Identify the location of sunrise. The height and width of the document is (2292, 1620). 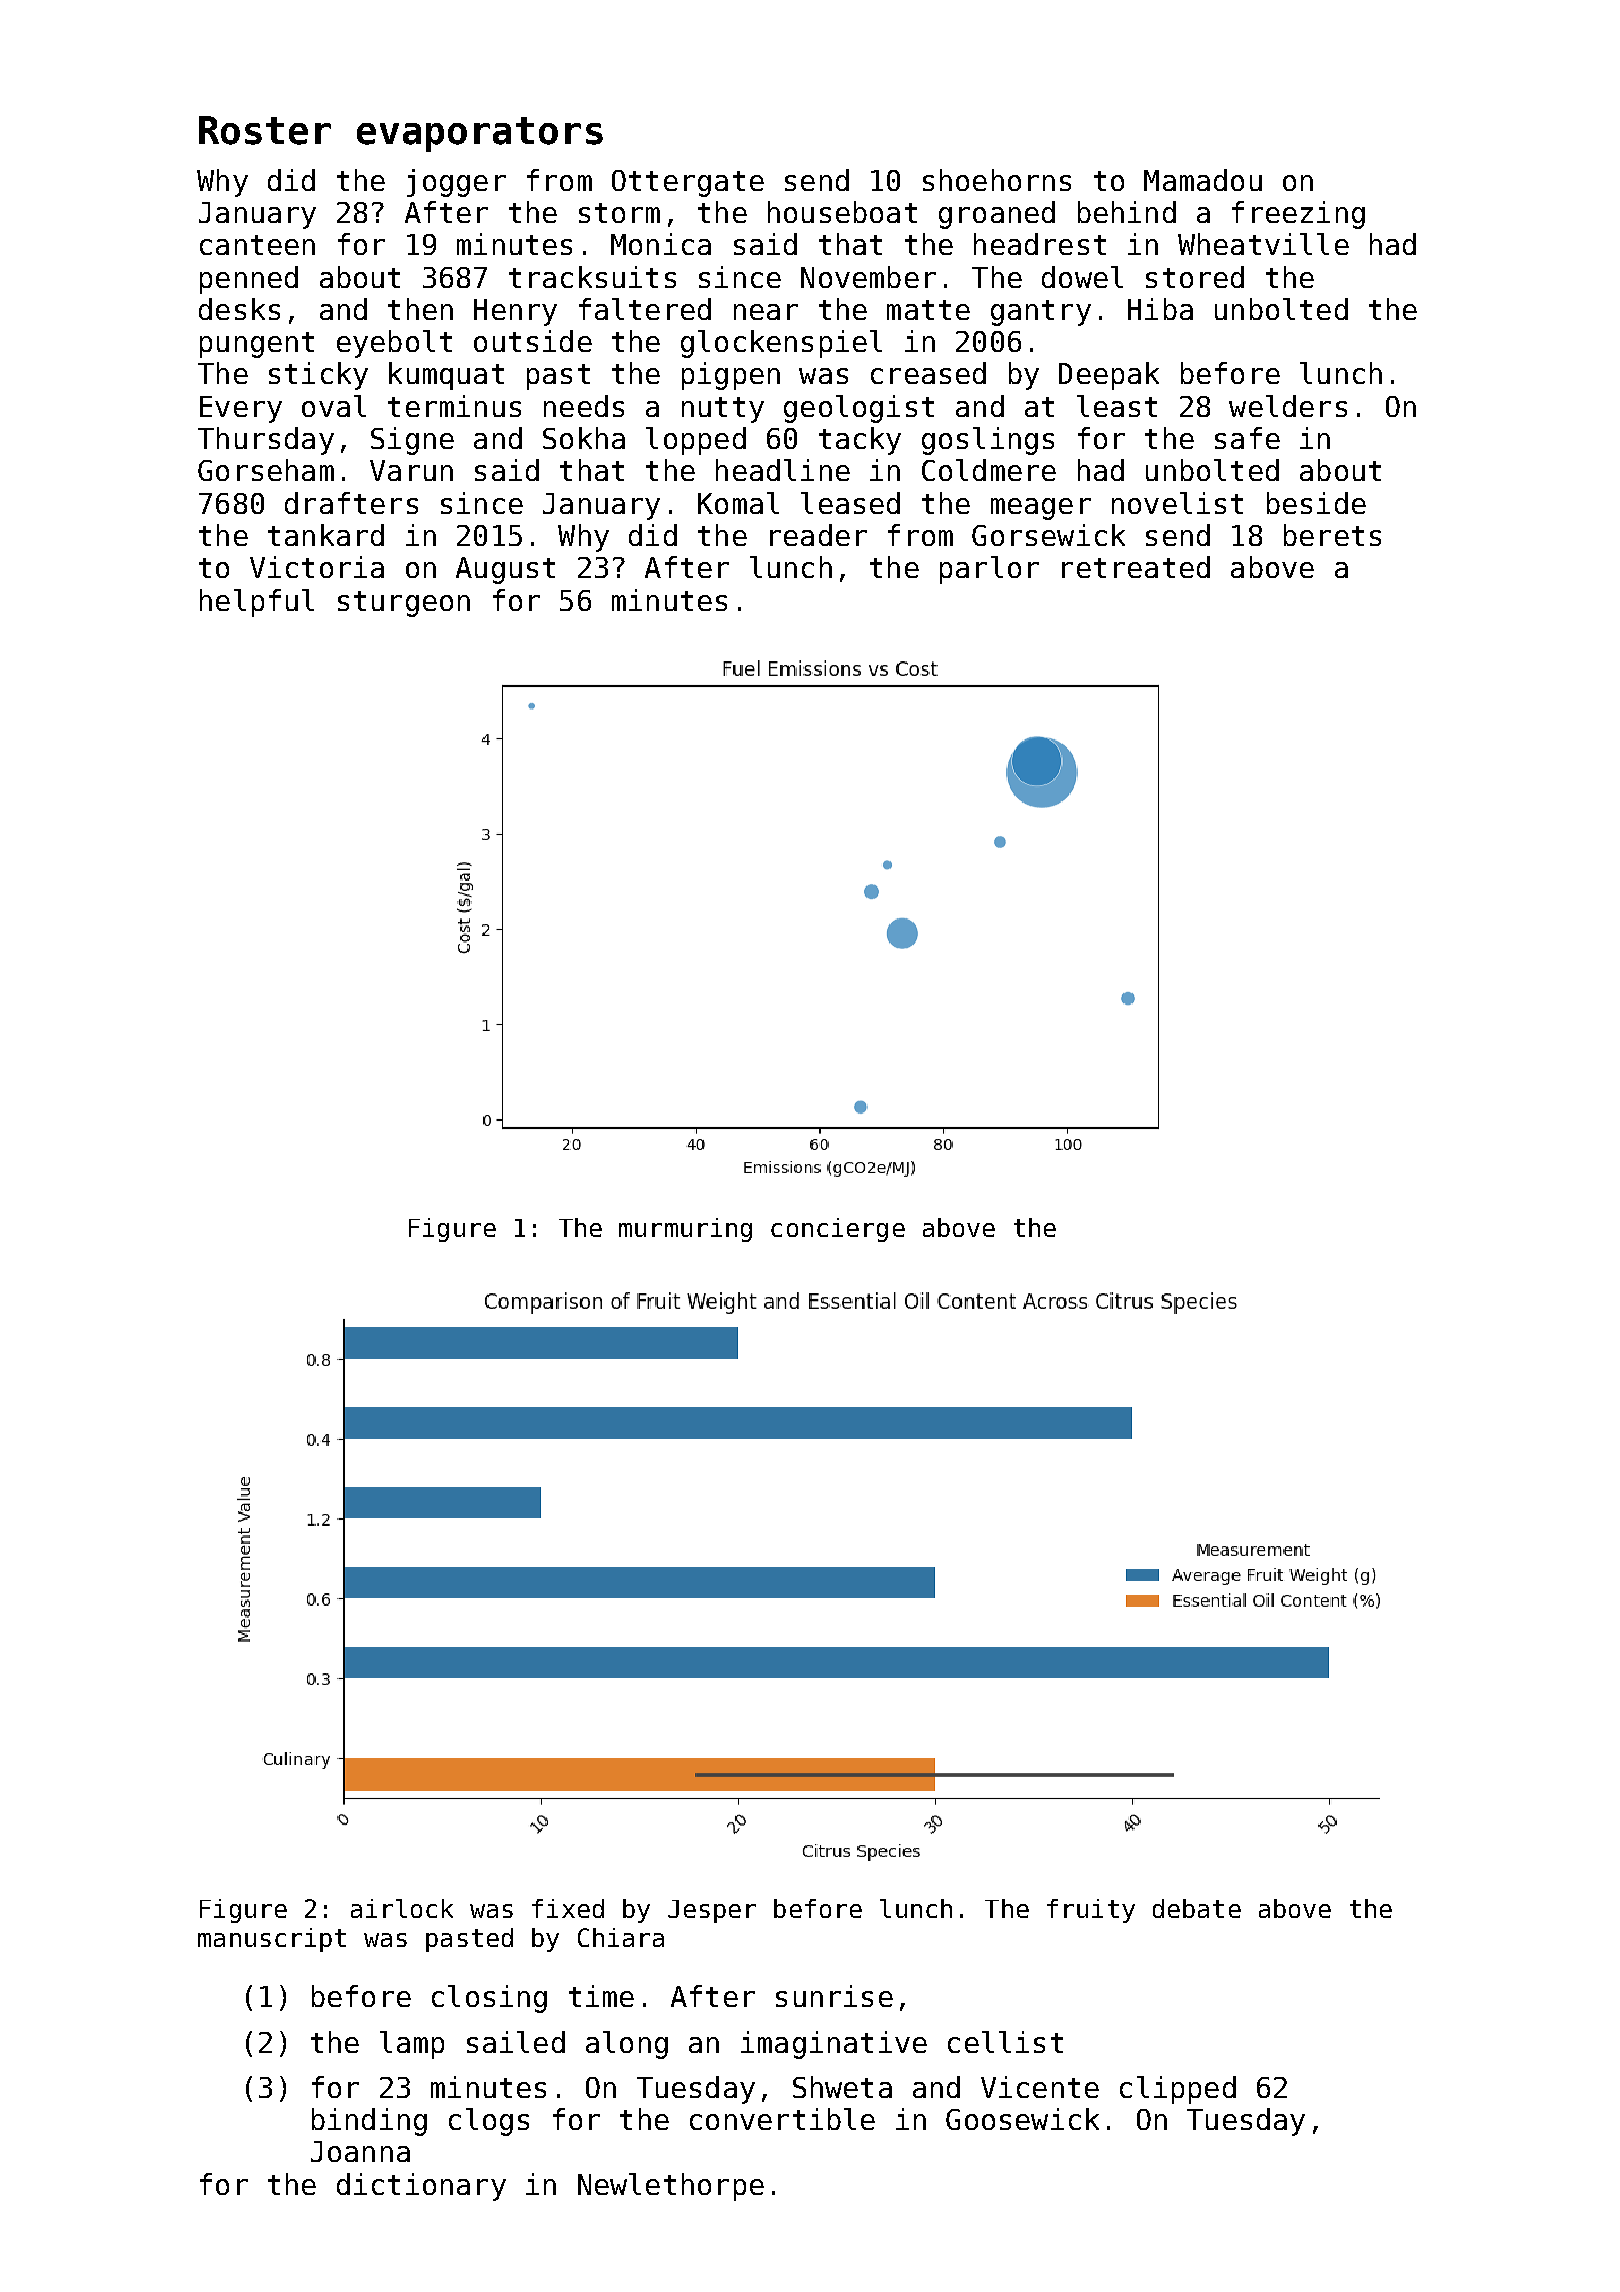
(834, 1996).
